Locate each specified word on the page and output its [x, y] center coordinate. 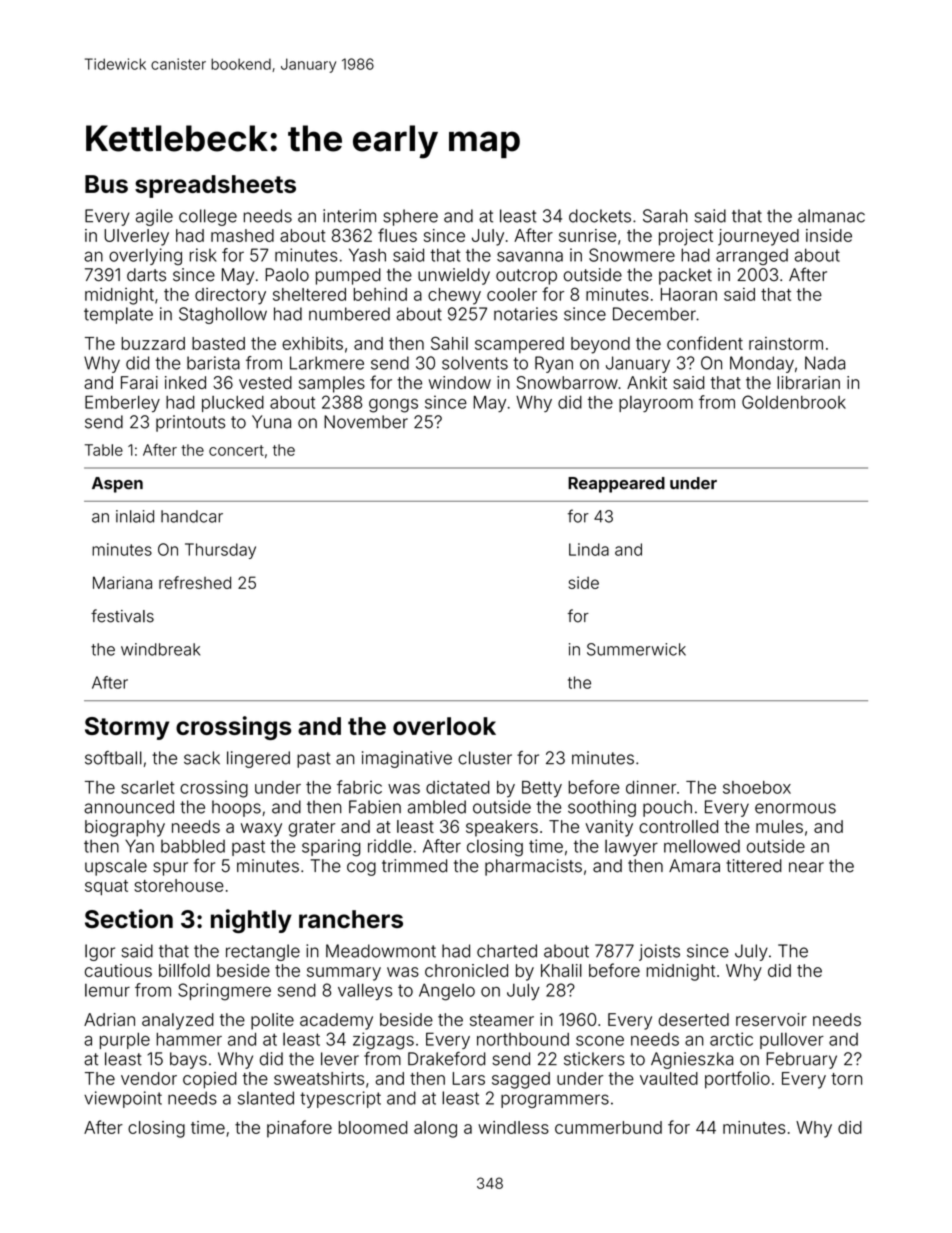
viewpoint [123, 1099]
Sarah [665, 216]
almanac [831, 216]
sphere [410, 217]
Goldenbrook [794, 402]
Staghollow [223, 315]
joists [659, 952]
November [366, 422]
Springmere [224, 992]
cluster [485, 758]
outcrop [526, 277]
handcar [192, 516]
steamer [502, 1020]
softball [113, 758]
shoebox [757, 787]
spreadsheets [215, 186]
